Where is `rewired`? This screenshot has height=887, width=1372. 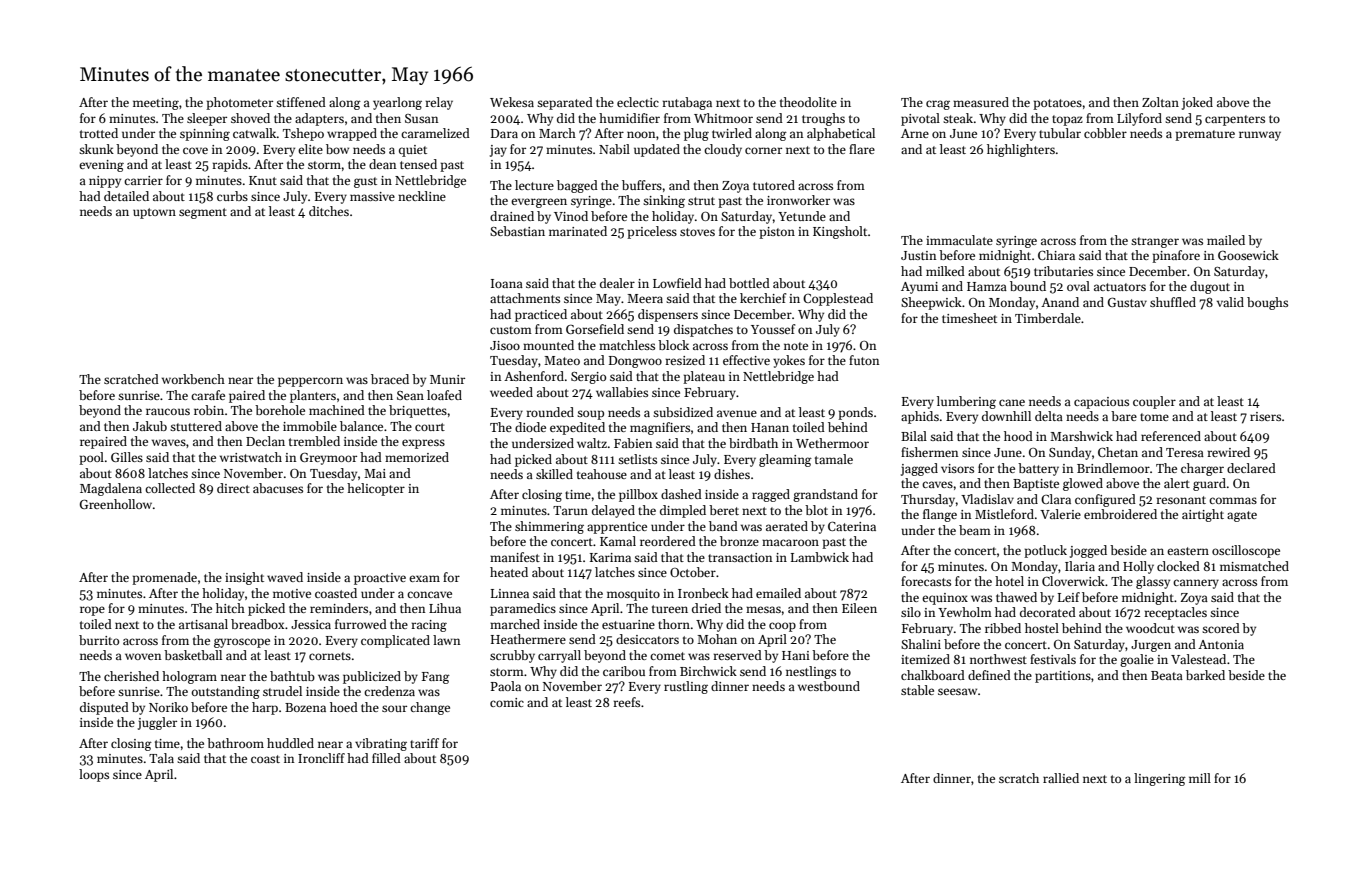 rewired is located at coordinates (1228, 452).
